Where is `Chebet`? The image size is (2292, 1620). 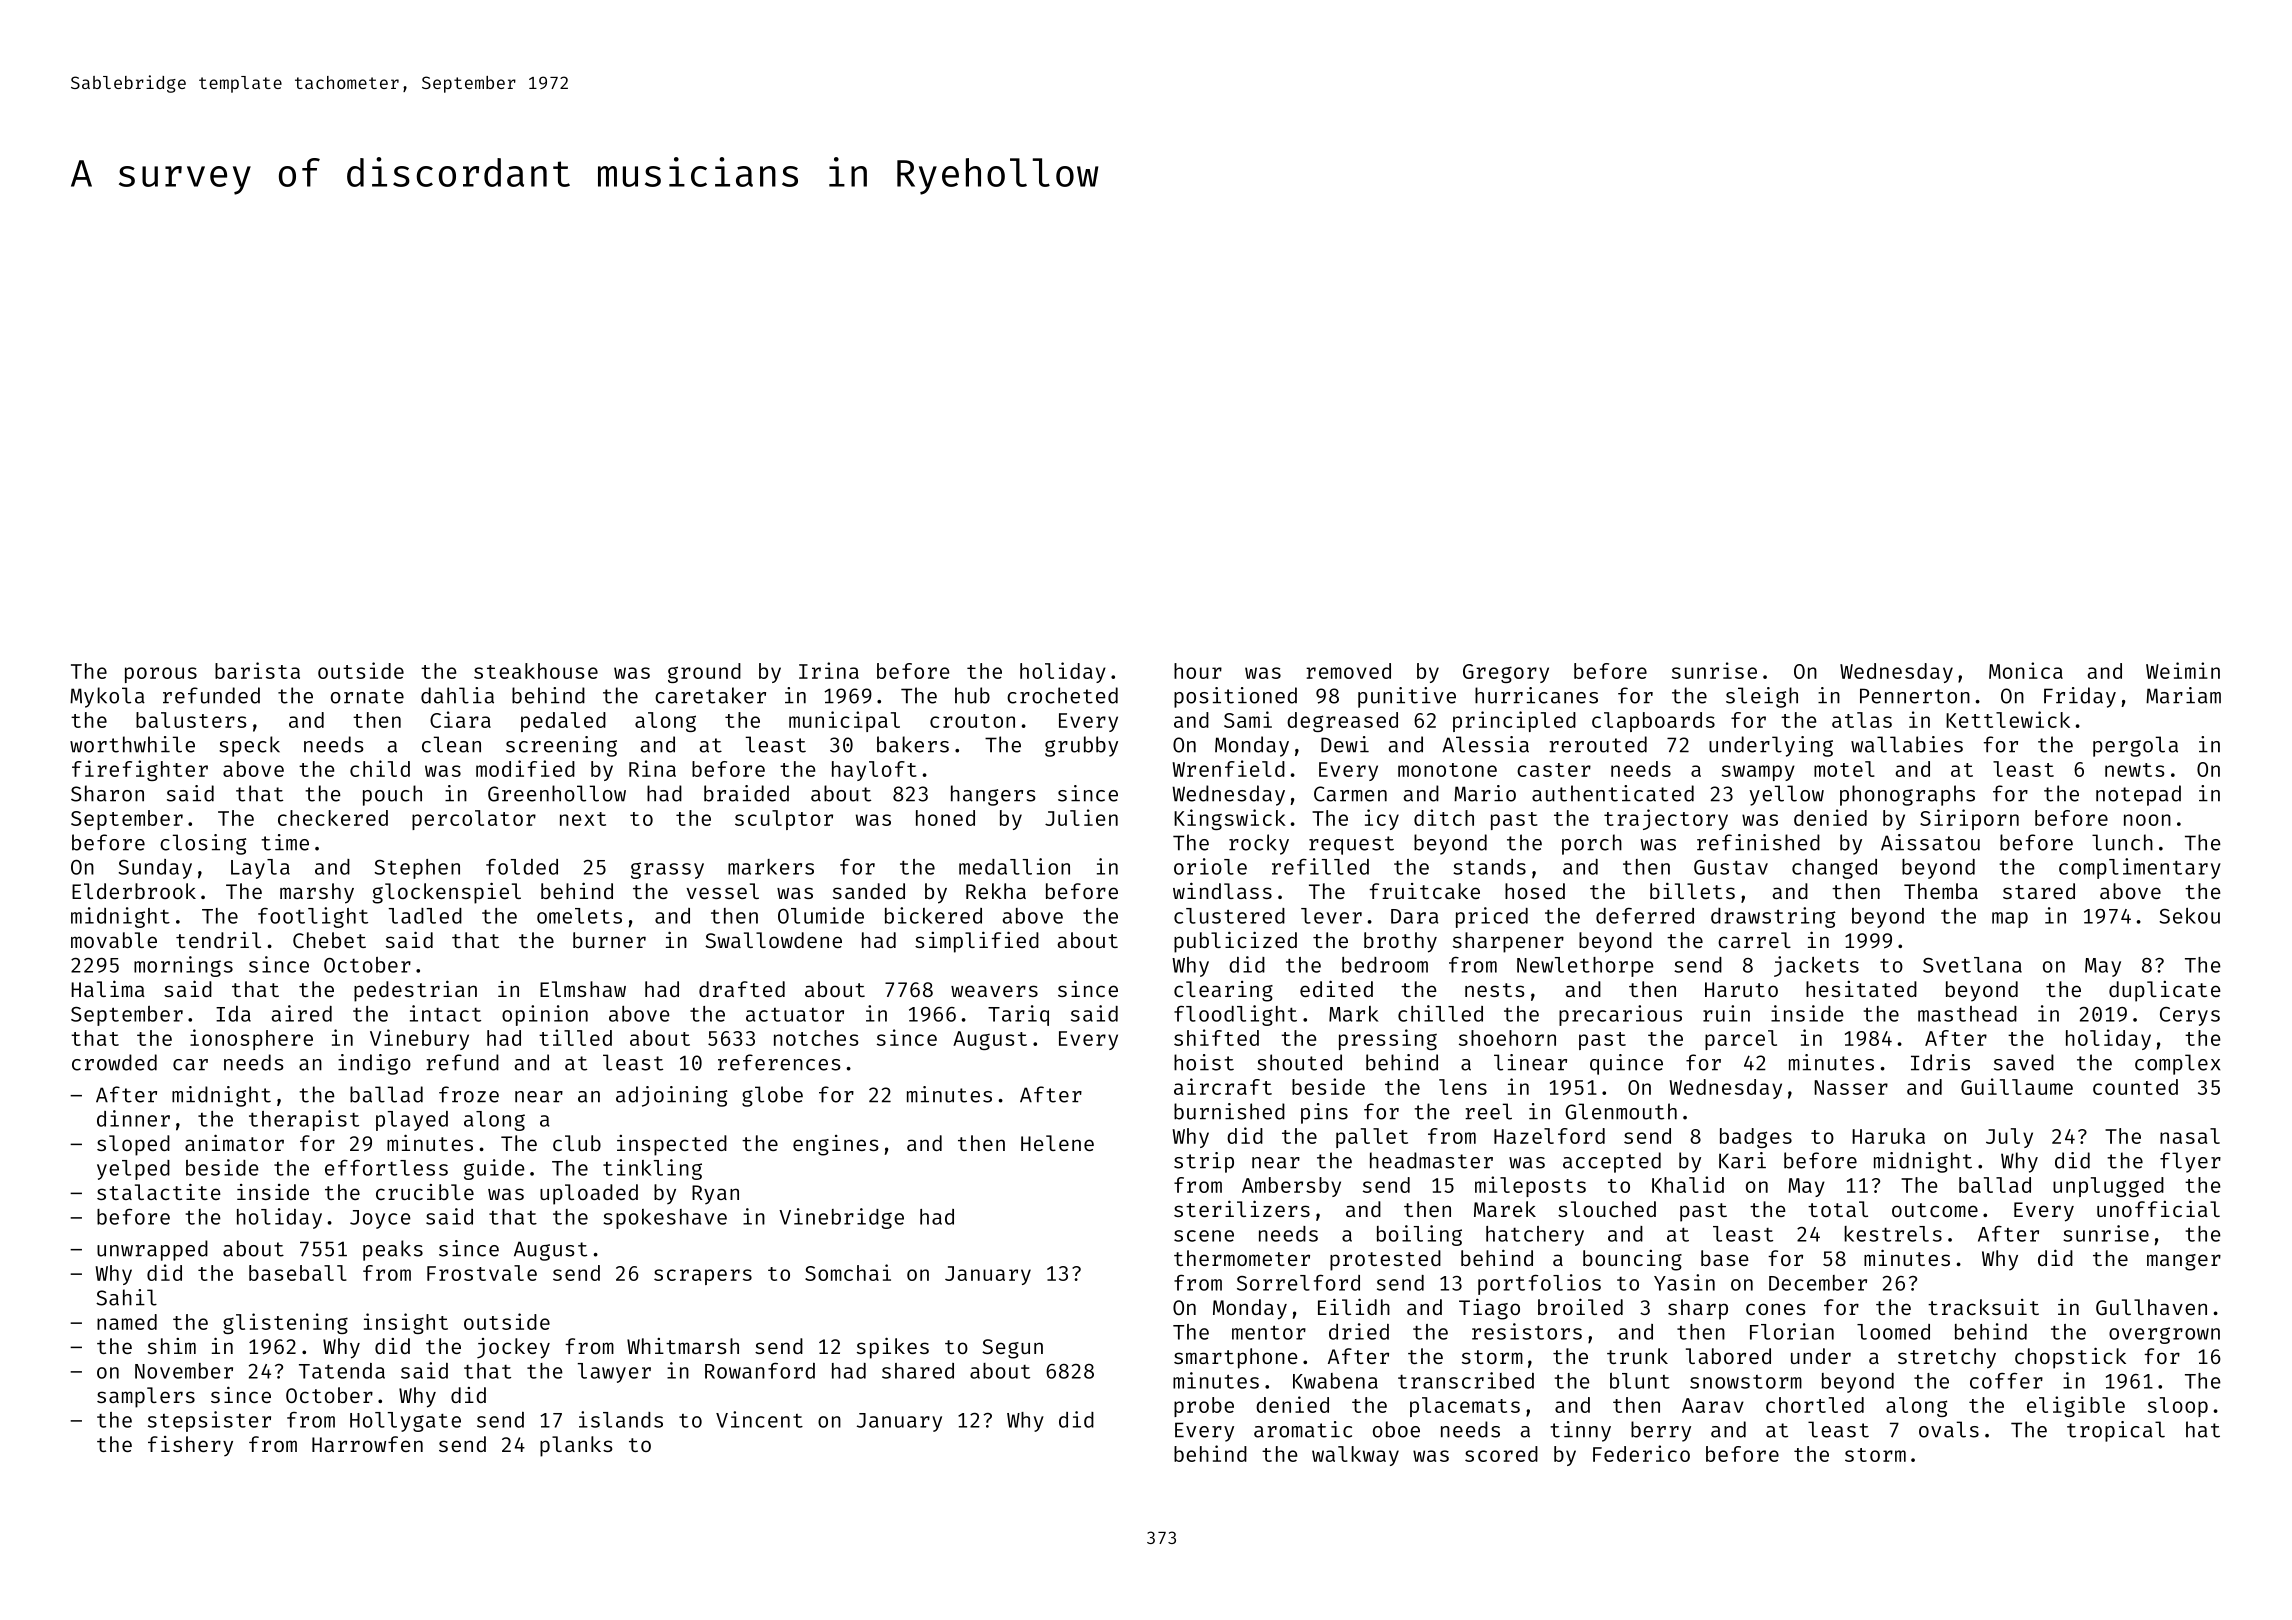
Chebet is located at coordinates (329, 940).
